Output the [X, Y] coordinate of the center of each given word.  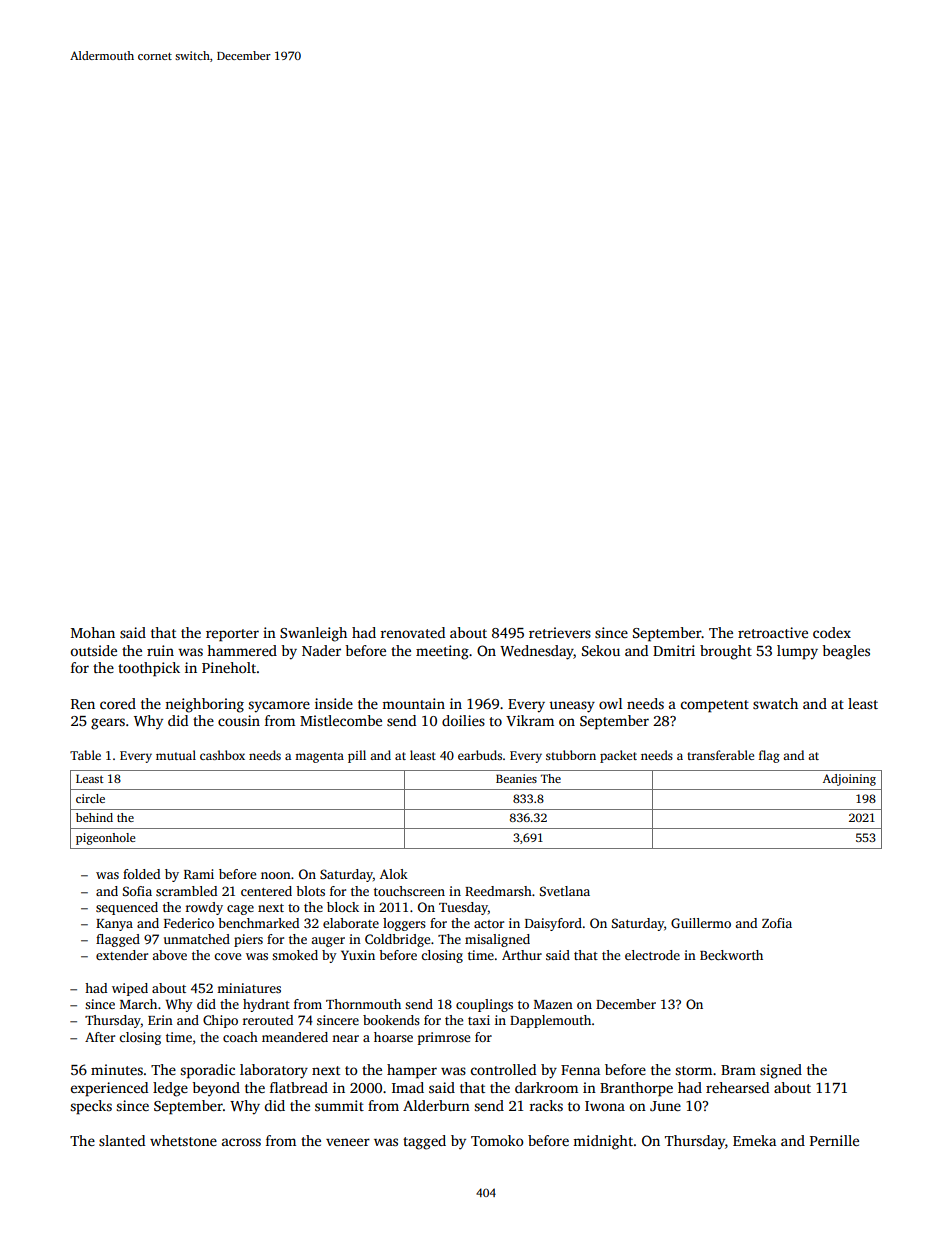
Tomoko [497, 1140]
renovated [413, 632]
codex [832, 632]
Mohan [93, 632]
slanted [122, 1140]
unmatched [197, 939]
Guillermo [701, 923]
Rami [199, 874]
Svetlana [565, 891]
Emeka [754, 1140]
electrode [652, 955]
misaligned [497, 940]
